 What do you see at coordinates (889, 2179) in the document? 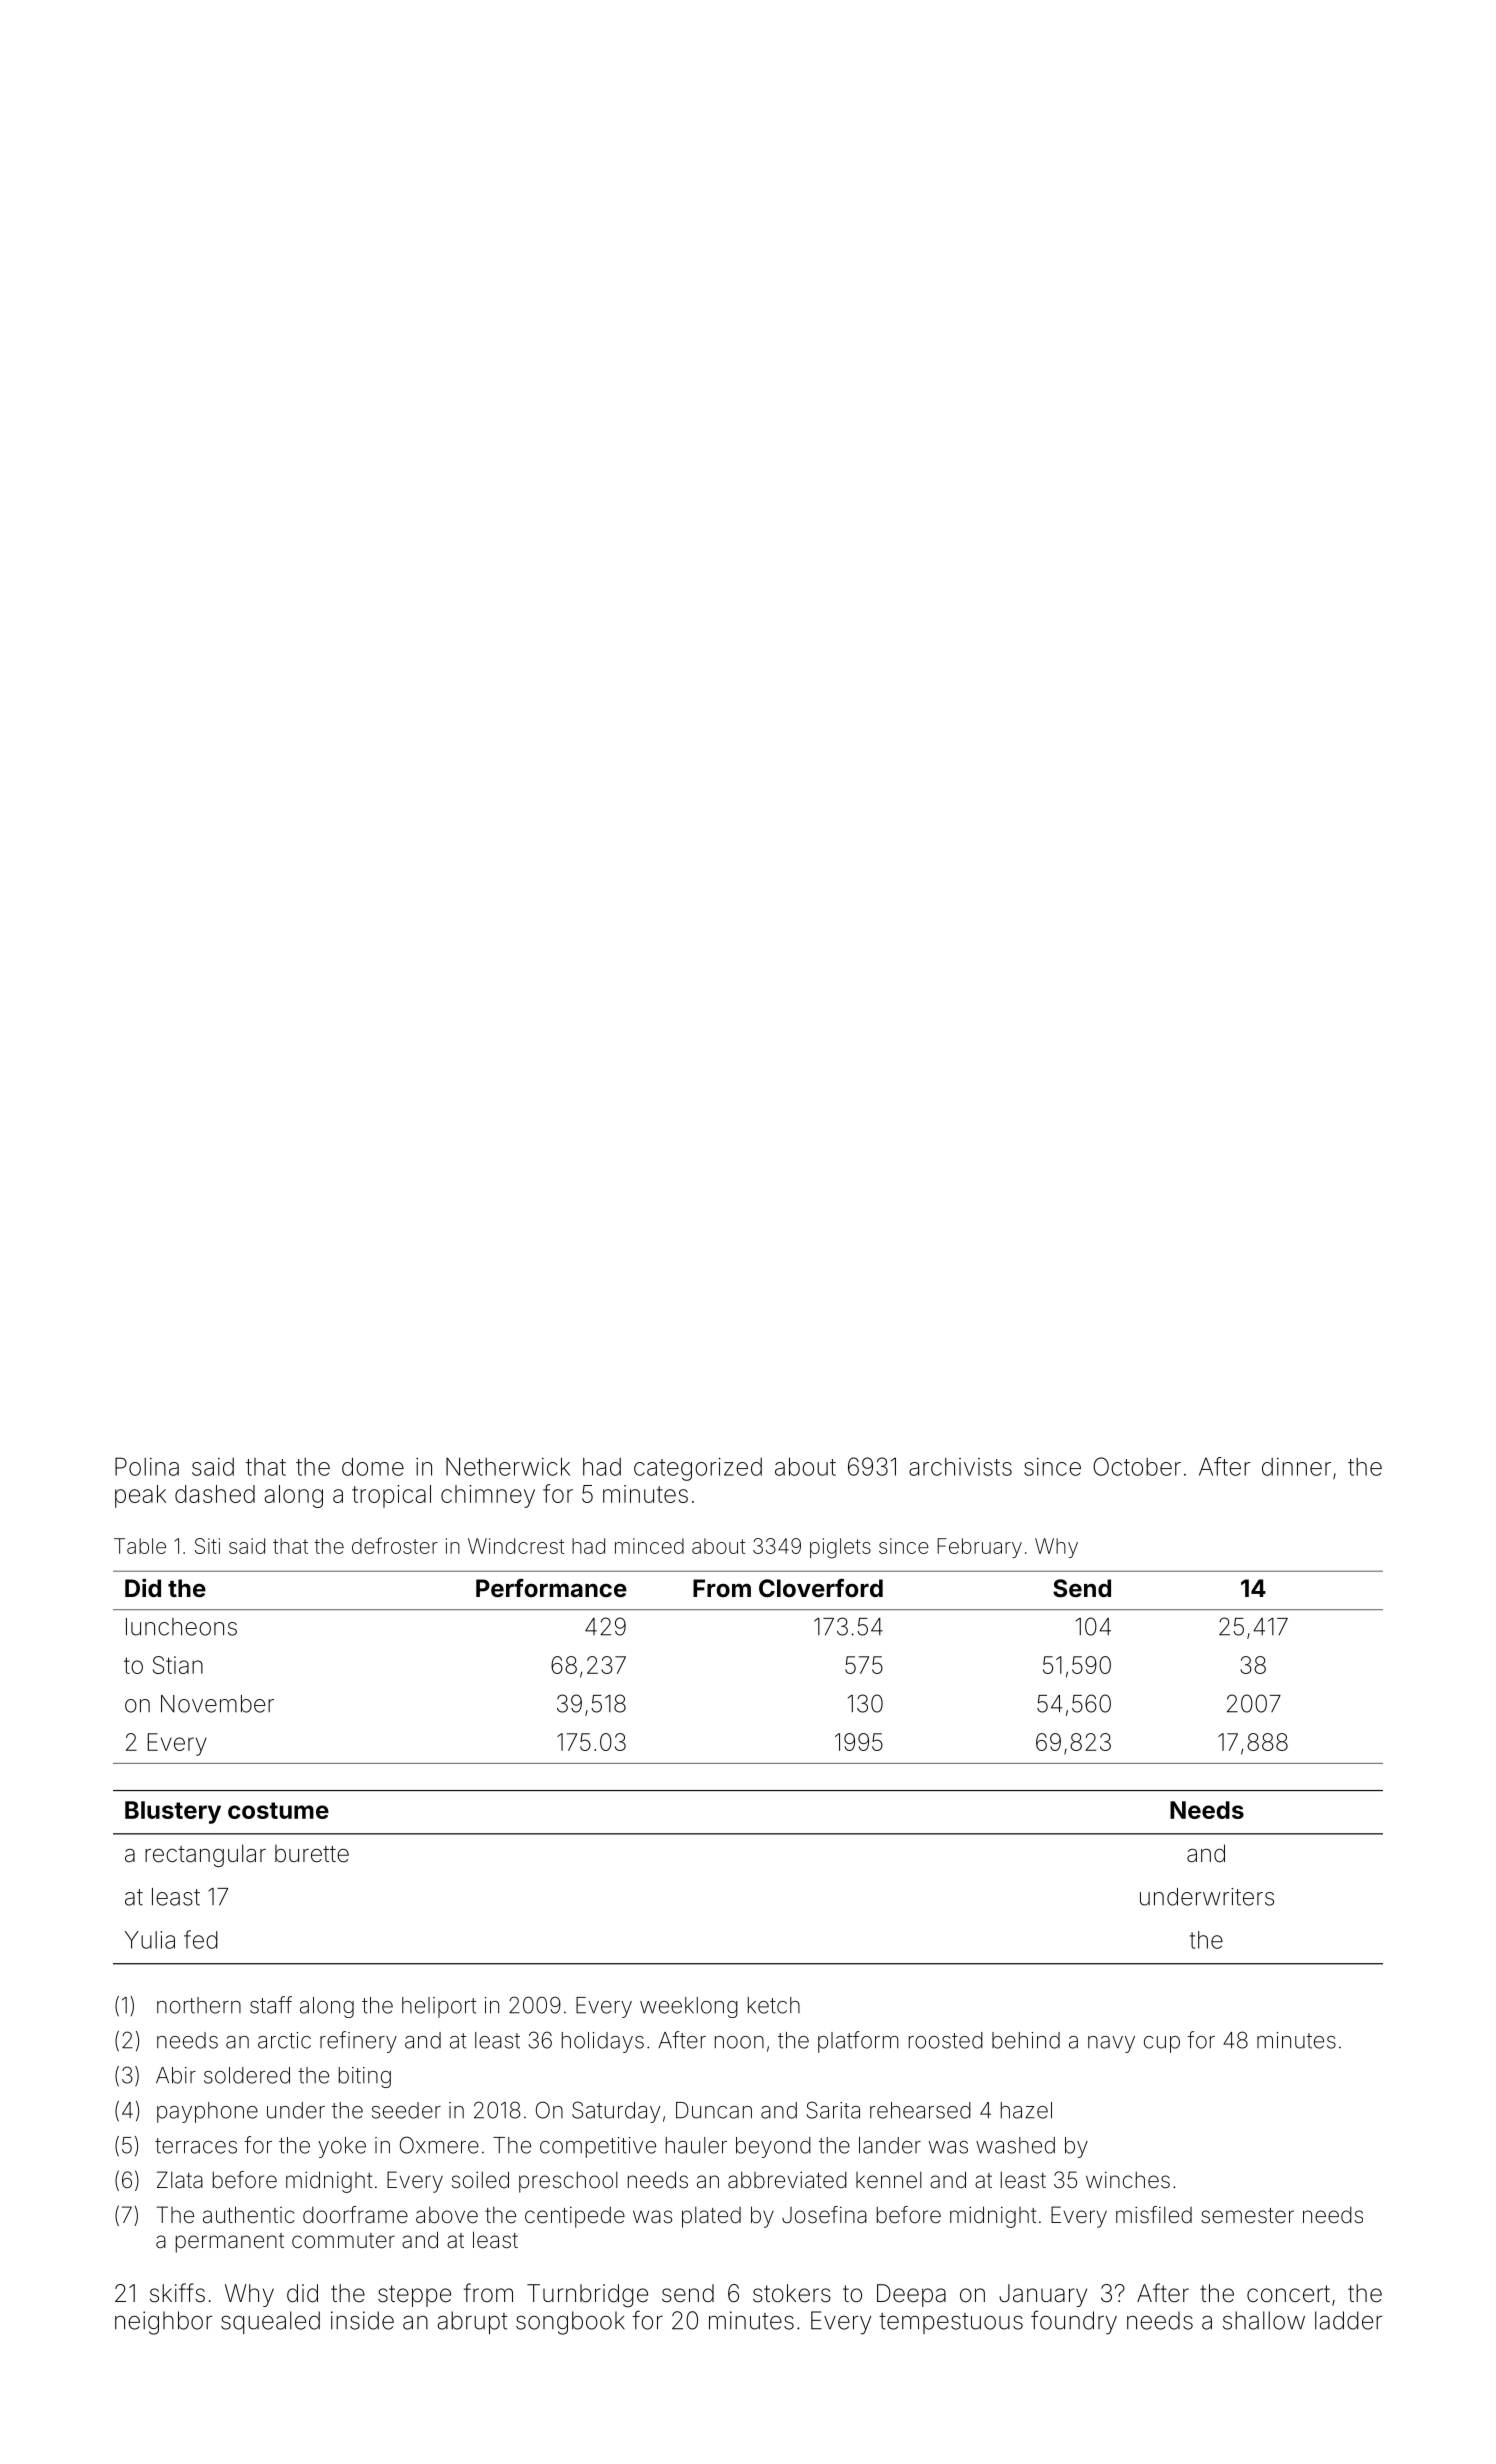
I see `kennel` at bounding box center [889, 2179].
